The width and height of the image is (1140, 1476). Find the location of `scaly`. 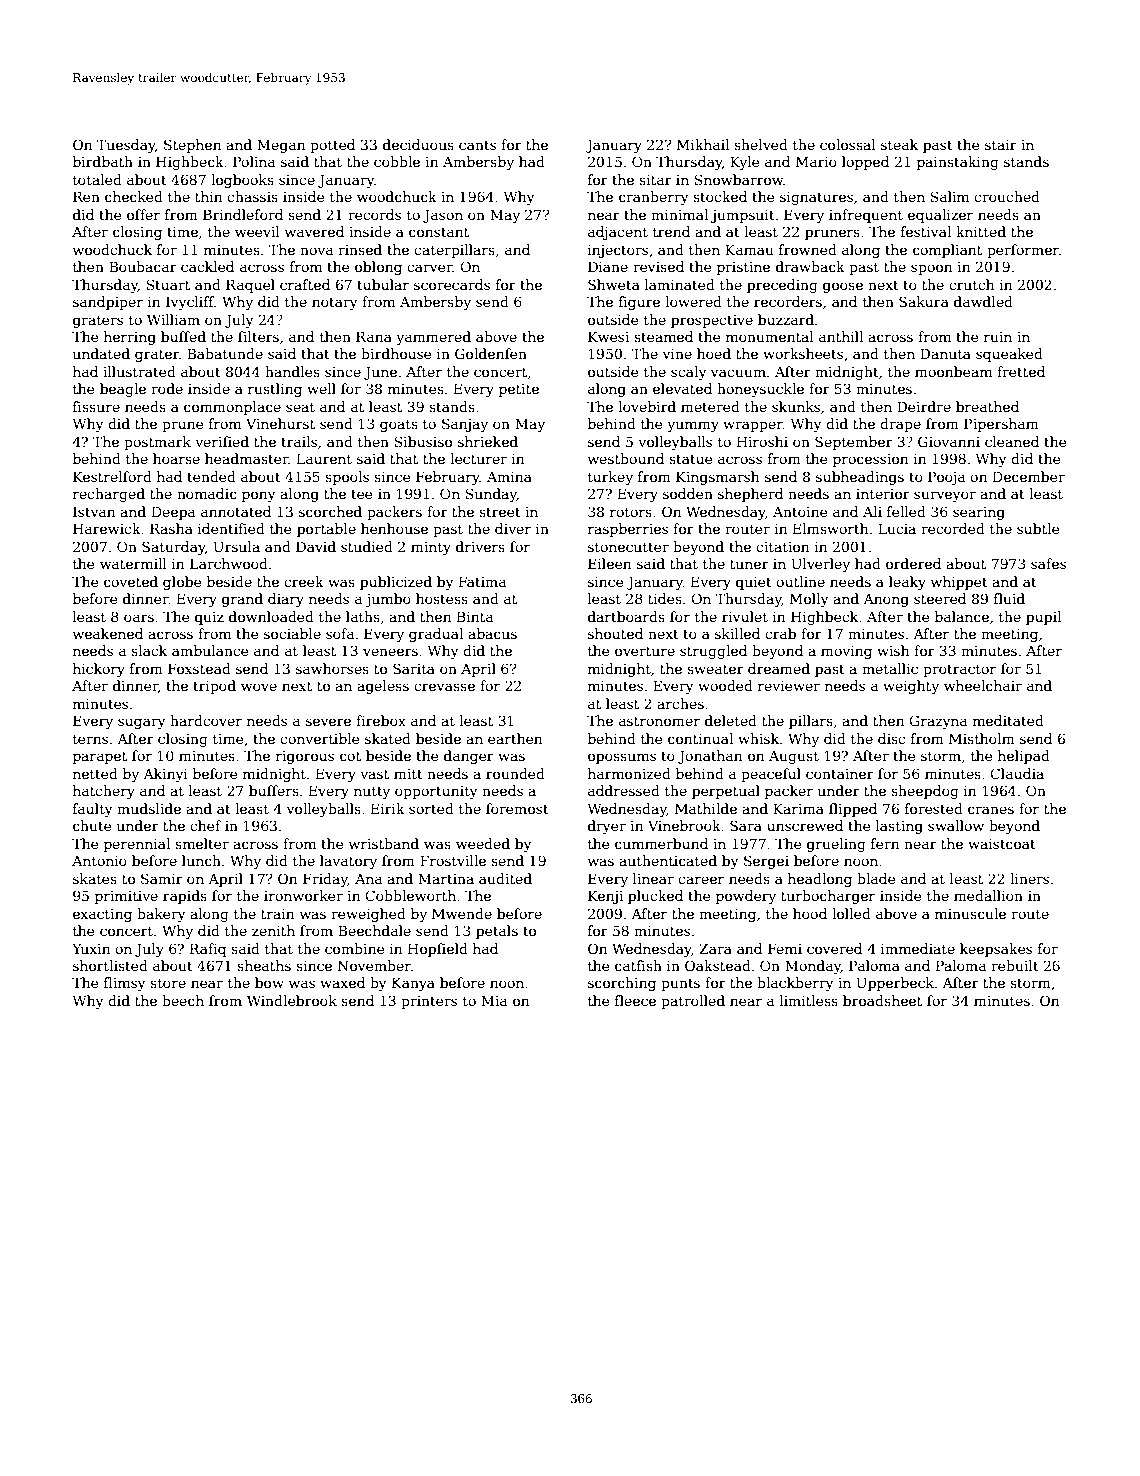

scaly is located at coordinates (689, 373).
